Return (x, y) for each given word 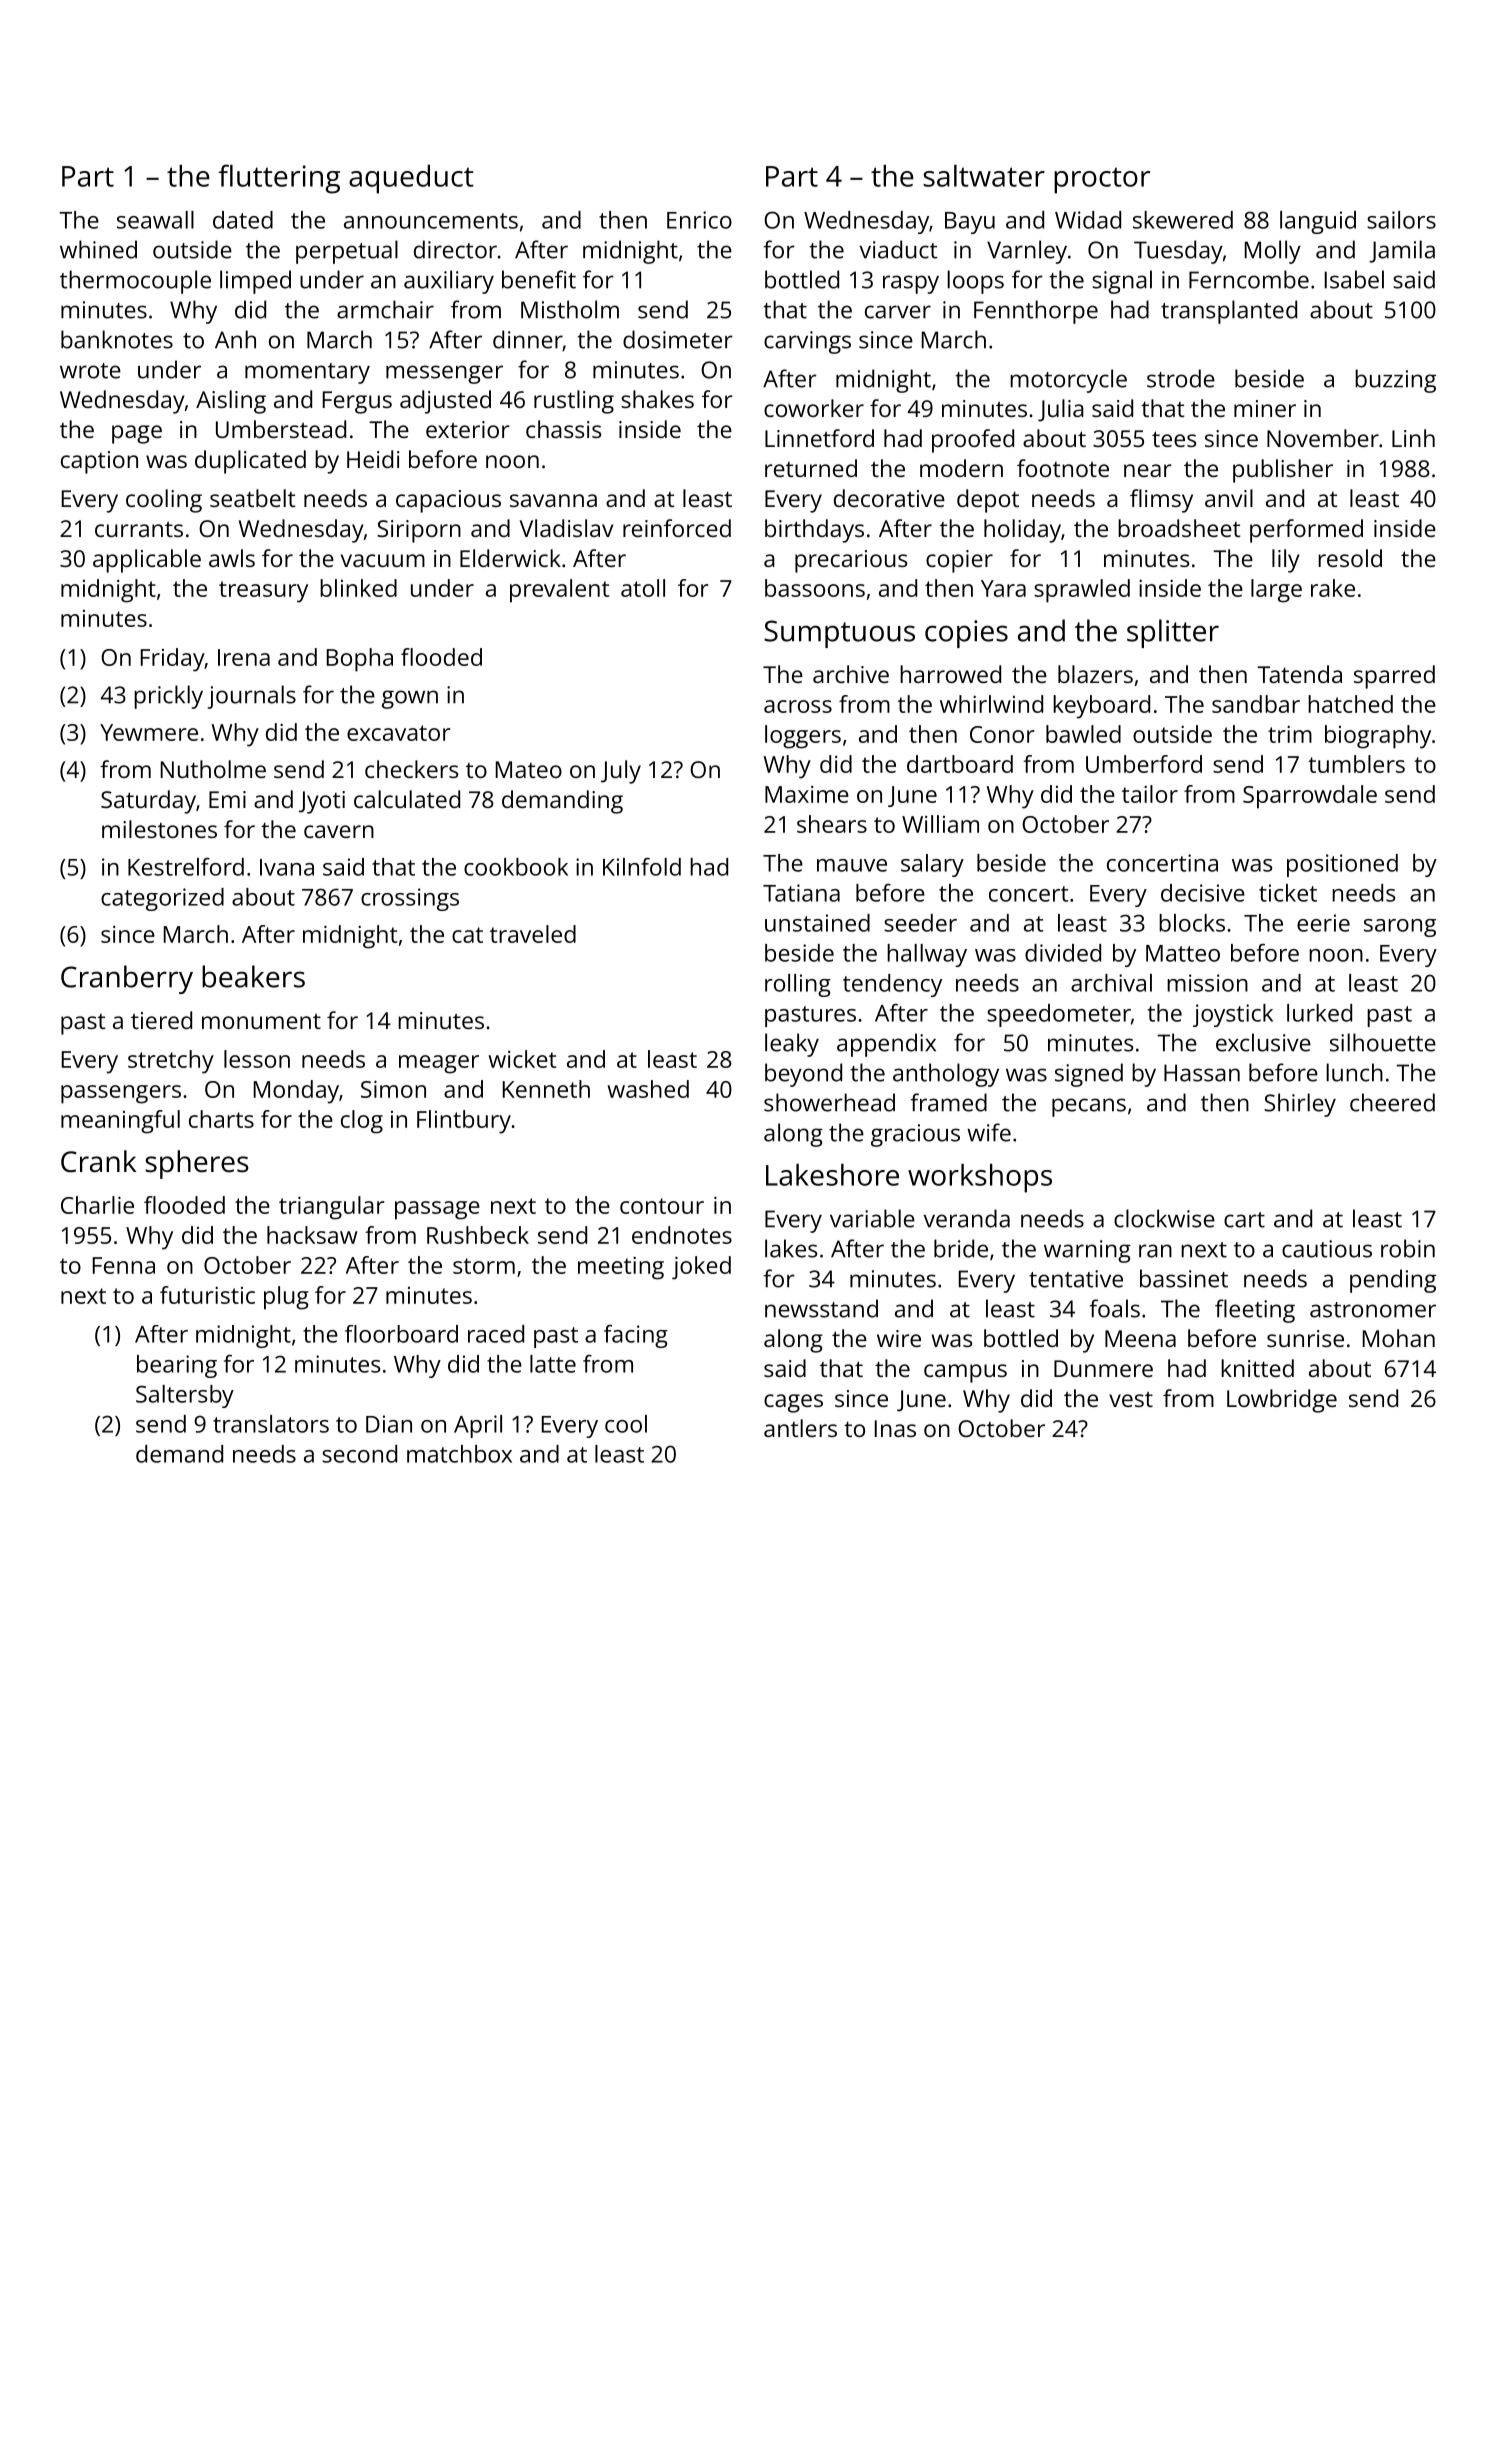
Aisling (231, 402)
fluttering (279, 179)
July (621, 772)
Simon (393, 1089)
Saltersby (185, 1396)
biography (1378, 737)
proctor (1102, 180)
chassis (563, 429)
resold (1350, 558)
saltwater (984, 176)
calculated (407, 799)
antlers (800, 1428)
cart (1244, 1220)
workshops (980, 1178)
